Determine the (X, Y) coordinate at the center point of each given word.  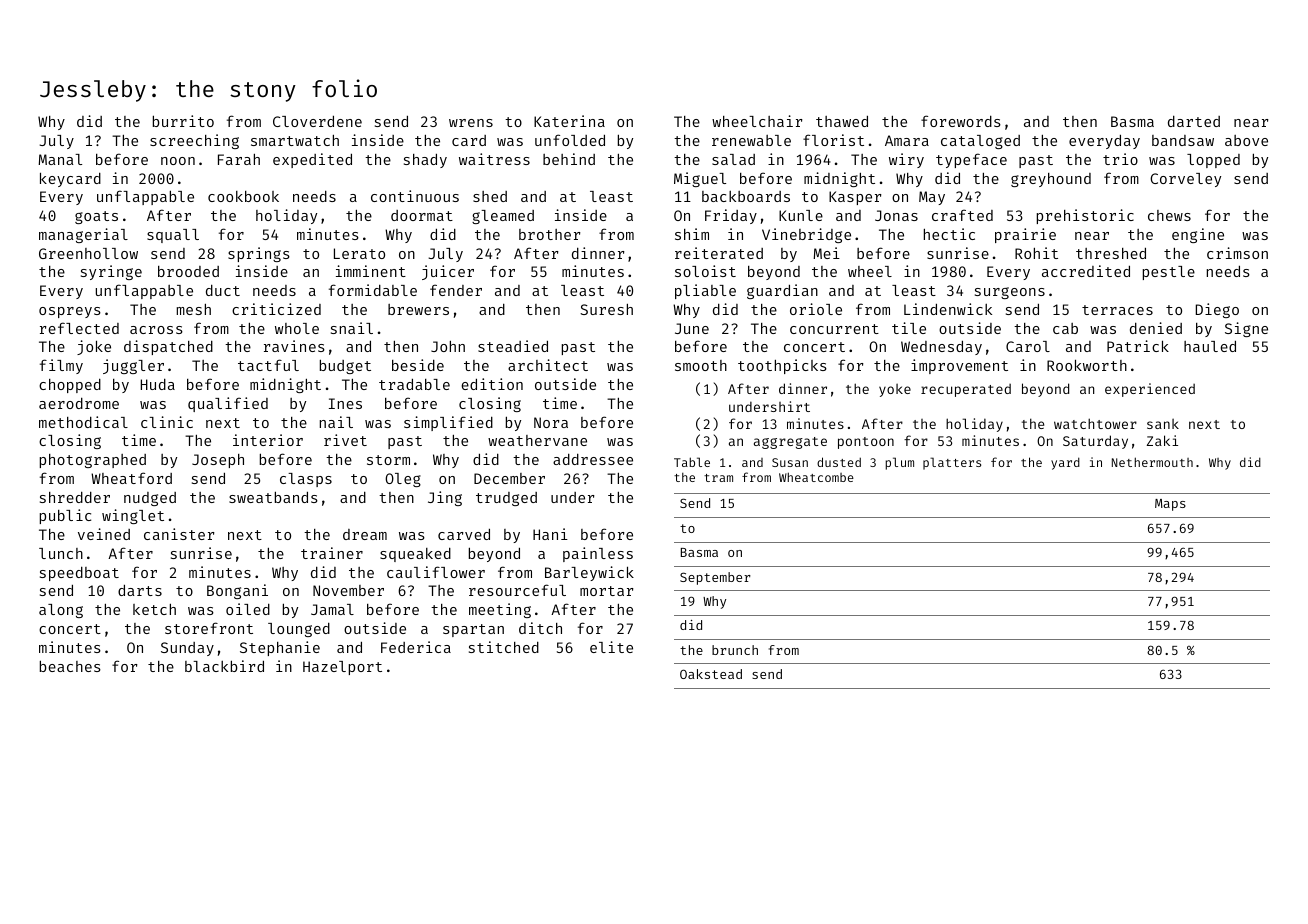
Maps (1170, 505)
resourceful (517, 590)
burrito (183, 121)
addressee (593, 459)
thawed (842, 121)
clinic (167, 422)
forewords (961, 121)
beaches (70, 666)
